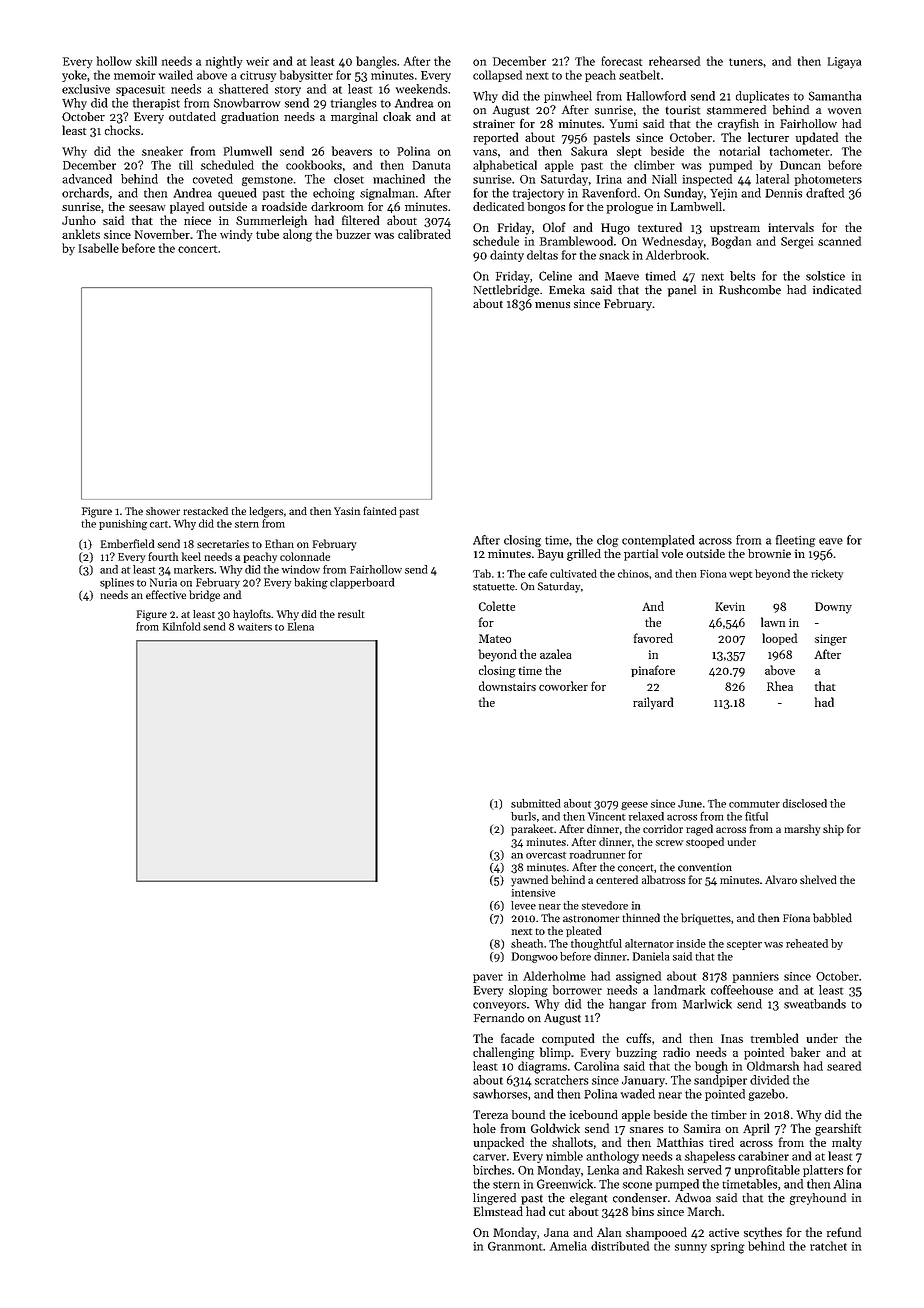  What do you see at coordinates (674, 61) in the page?
I see `rehearsed` at bounding box center [674, 61].
